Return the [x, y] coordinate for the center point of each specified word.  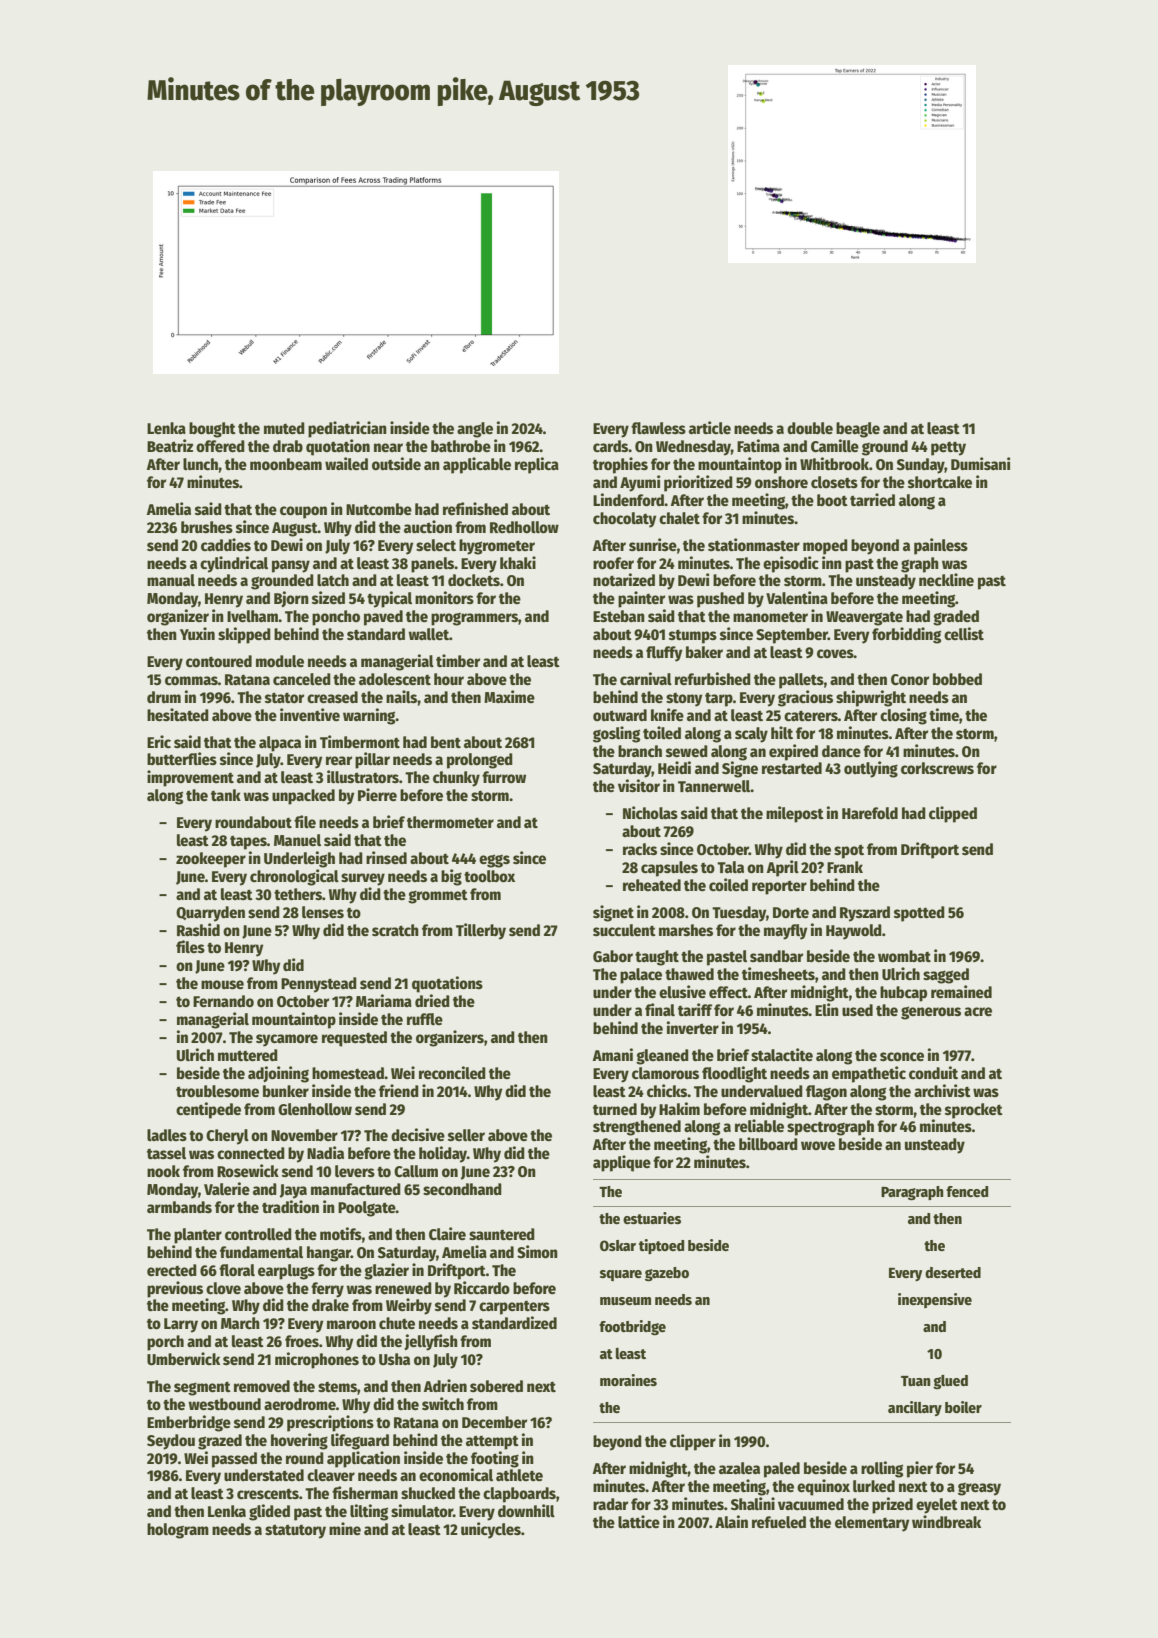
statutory [295, 1531]
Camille [835, 446]
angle [475, 430]
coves [835, 653]
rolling [882, 1469]
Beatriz [170, 445]
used [857, 1010]
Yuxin [197, 633]
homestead [348, 1073]
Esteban [619, 616]
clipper [693, 1442]
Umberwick [183, 1359]
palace [641, 976]
